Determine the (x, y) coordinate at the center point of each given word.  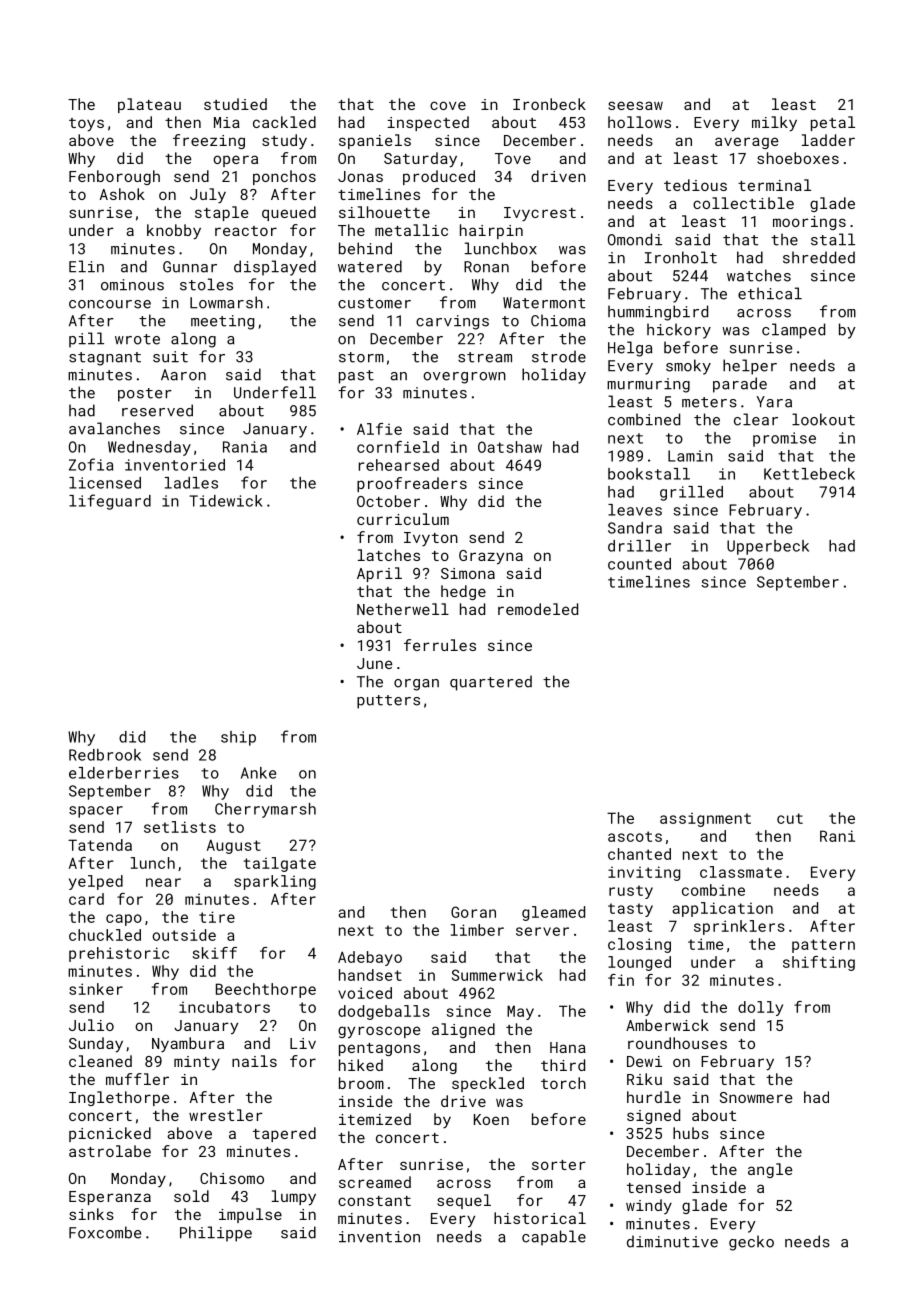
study (284, 141)
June (374, 663)
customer (374, 303)
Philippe (216, 1234)
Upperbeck (768, 547)
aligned (463, 1030)
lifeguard (110, 502)
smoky (688, 367)
